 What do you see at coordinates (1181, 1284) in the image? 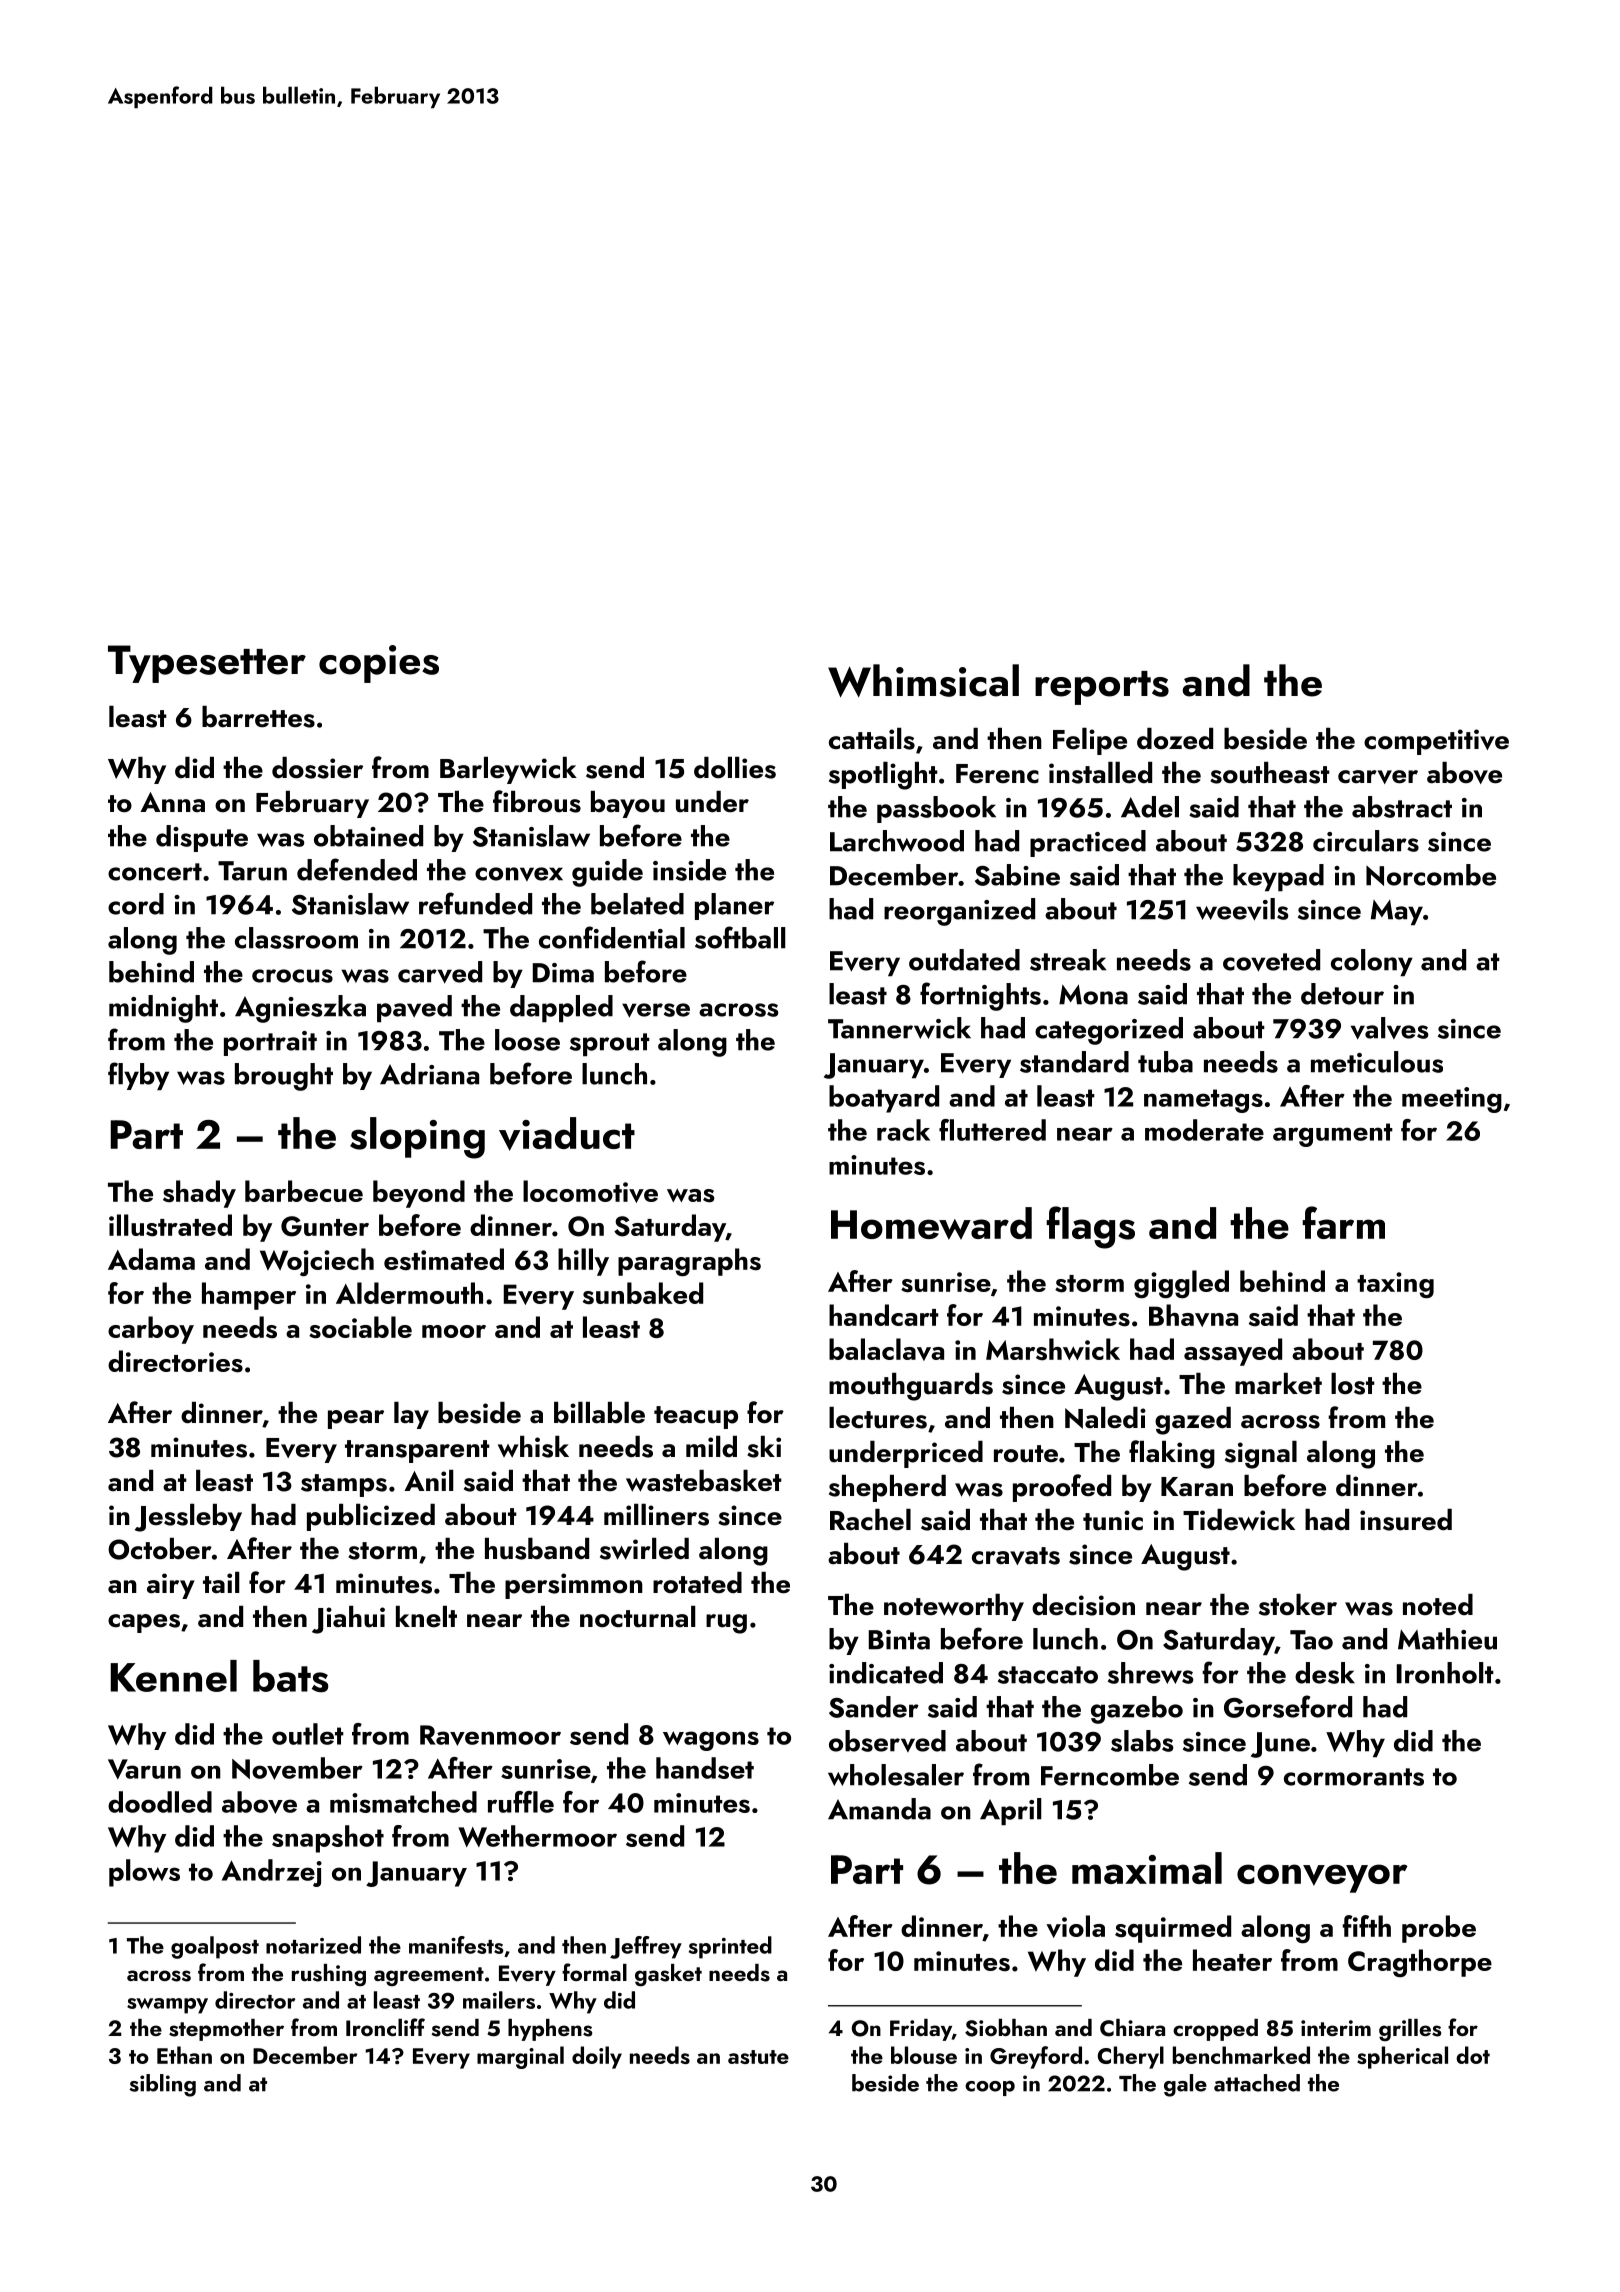
I see `giggled` at bounding box center [1181, 1284].
